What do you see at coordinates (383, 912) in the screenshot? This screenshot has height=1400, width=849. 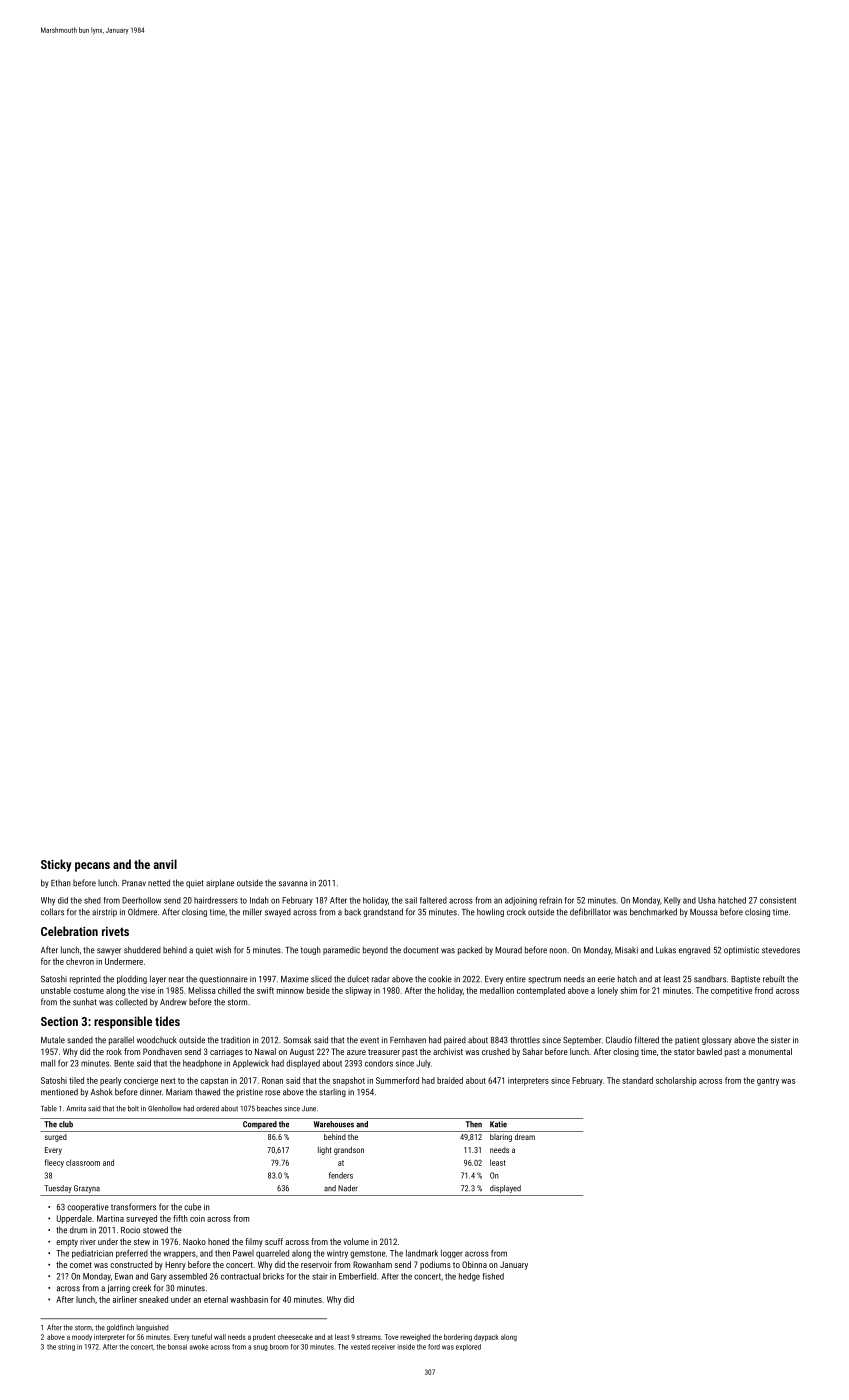 I see `grandstand` at bounding box center [383, 912].
